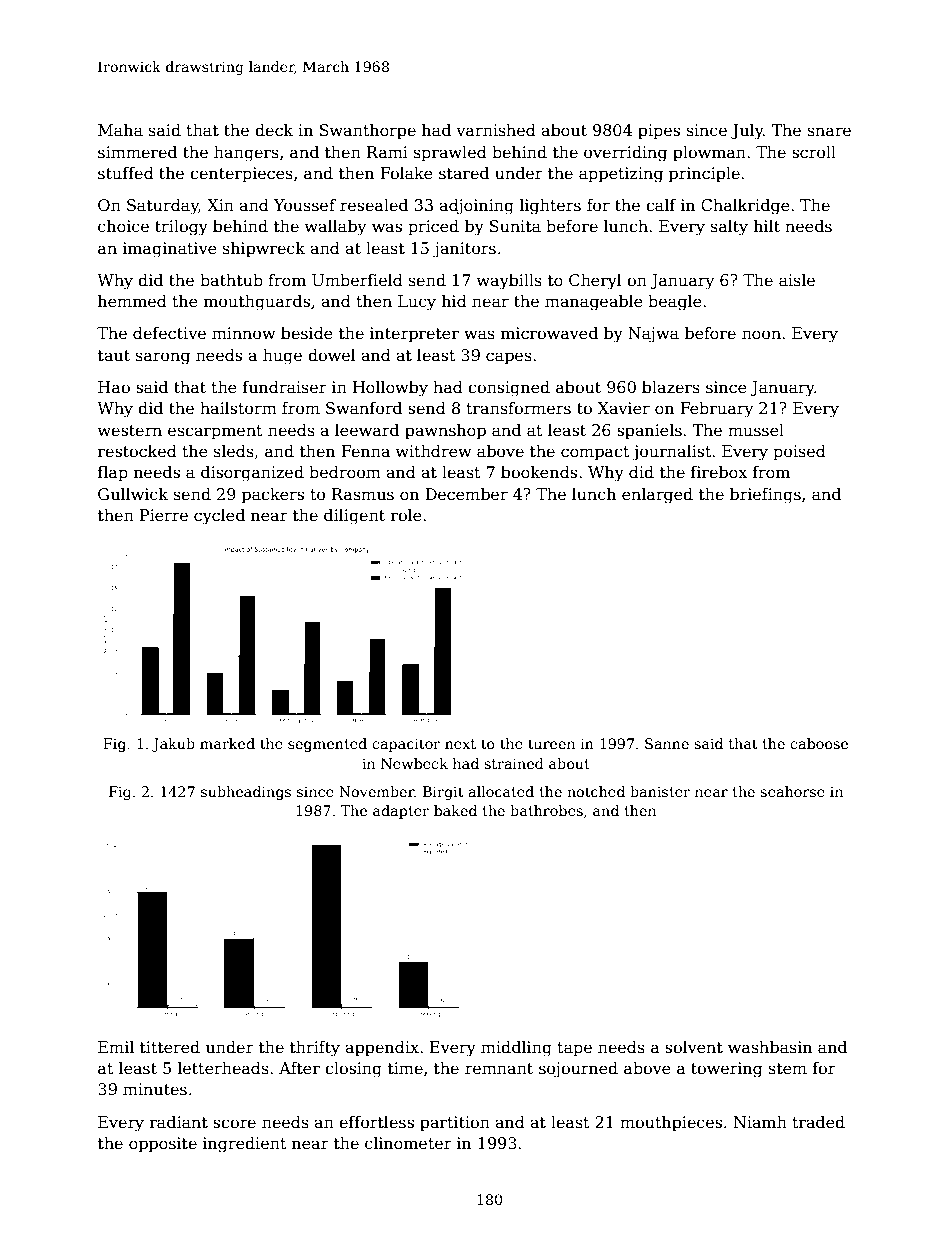  What do you see at coordinates (464, 173) in the page?
I see `stared` at bounding box center [464, 173].
